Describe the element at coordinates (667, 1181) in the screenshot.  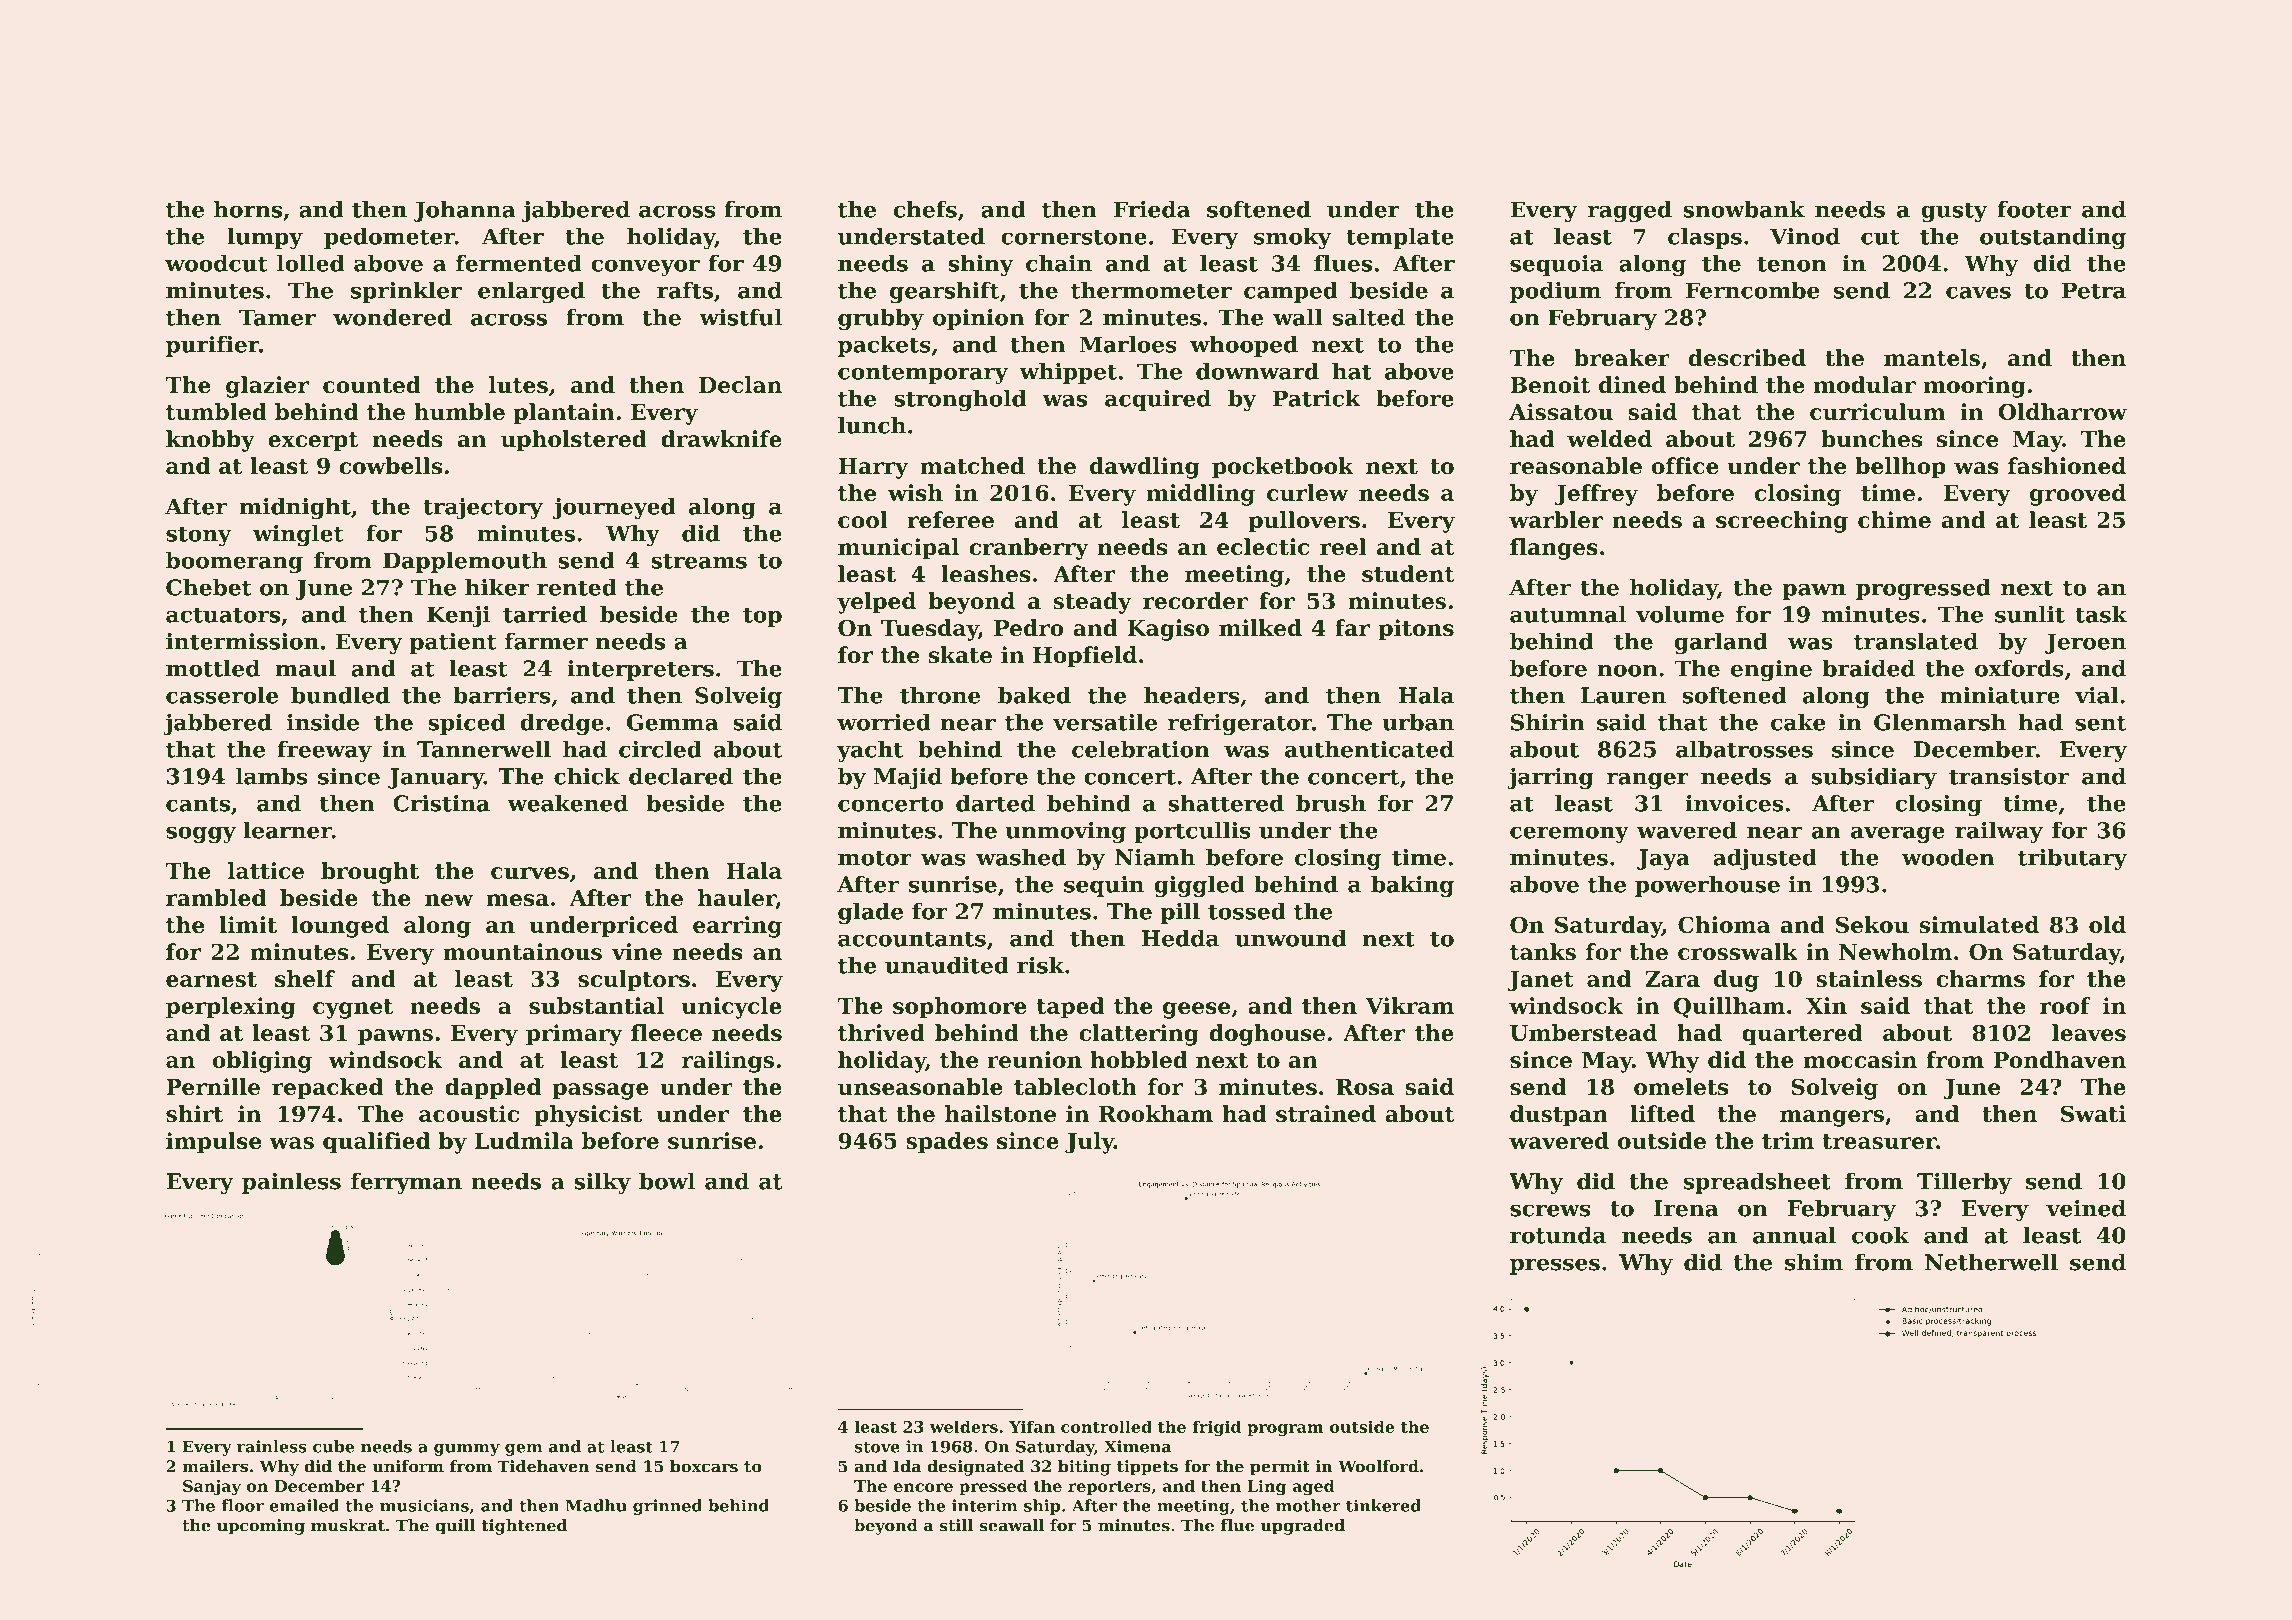
I see `bowl` at that location.
